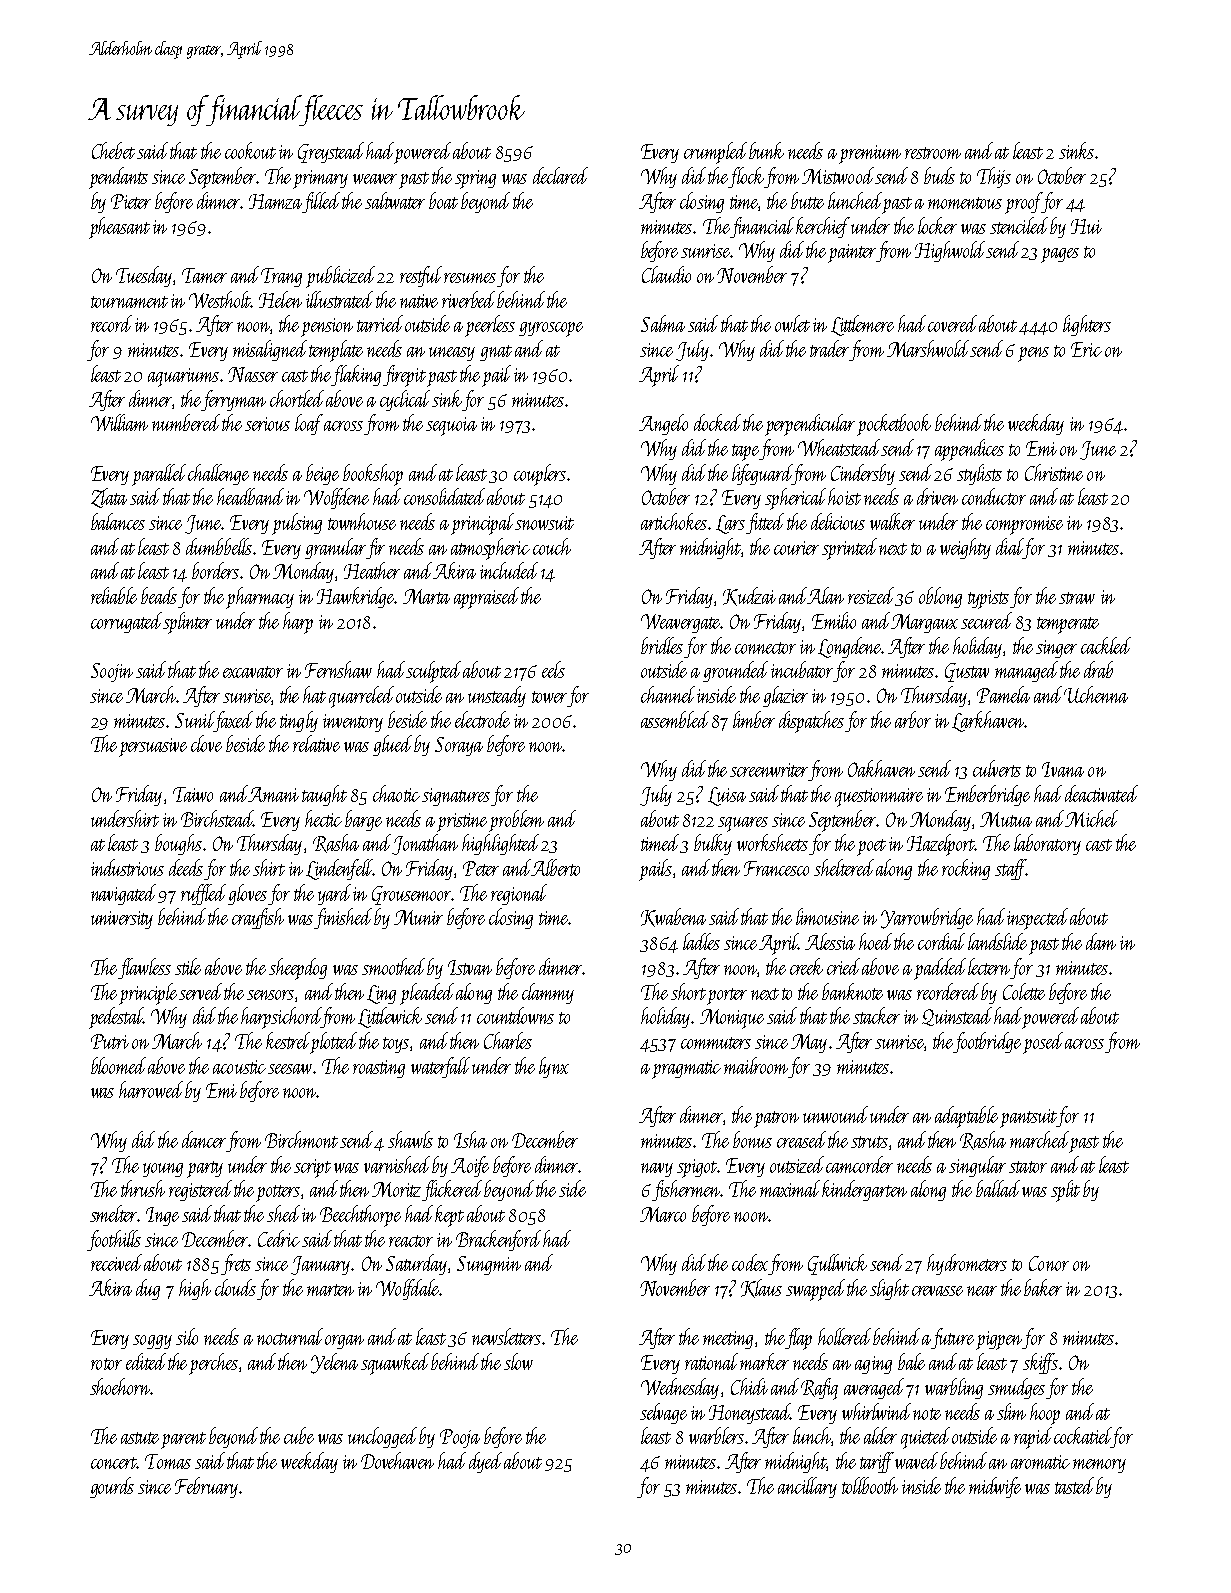 This screenshot has width=1231, height=1593. What do you see at coordinates (336, 351) in the screenshot?
I see `template` at bounding box center [336, 351].
